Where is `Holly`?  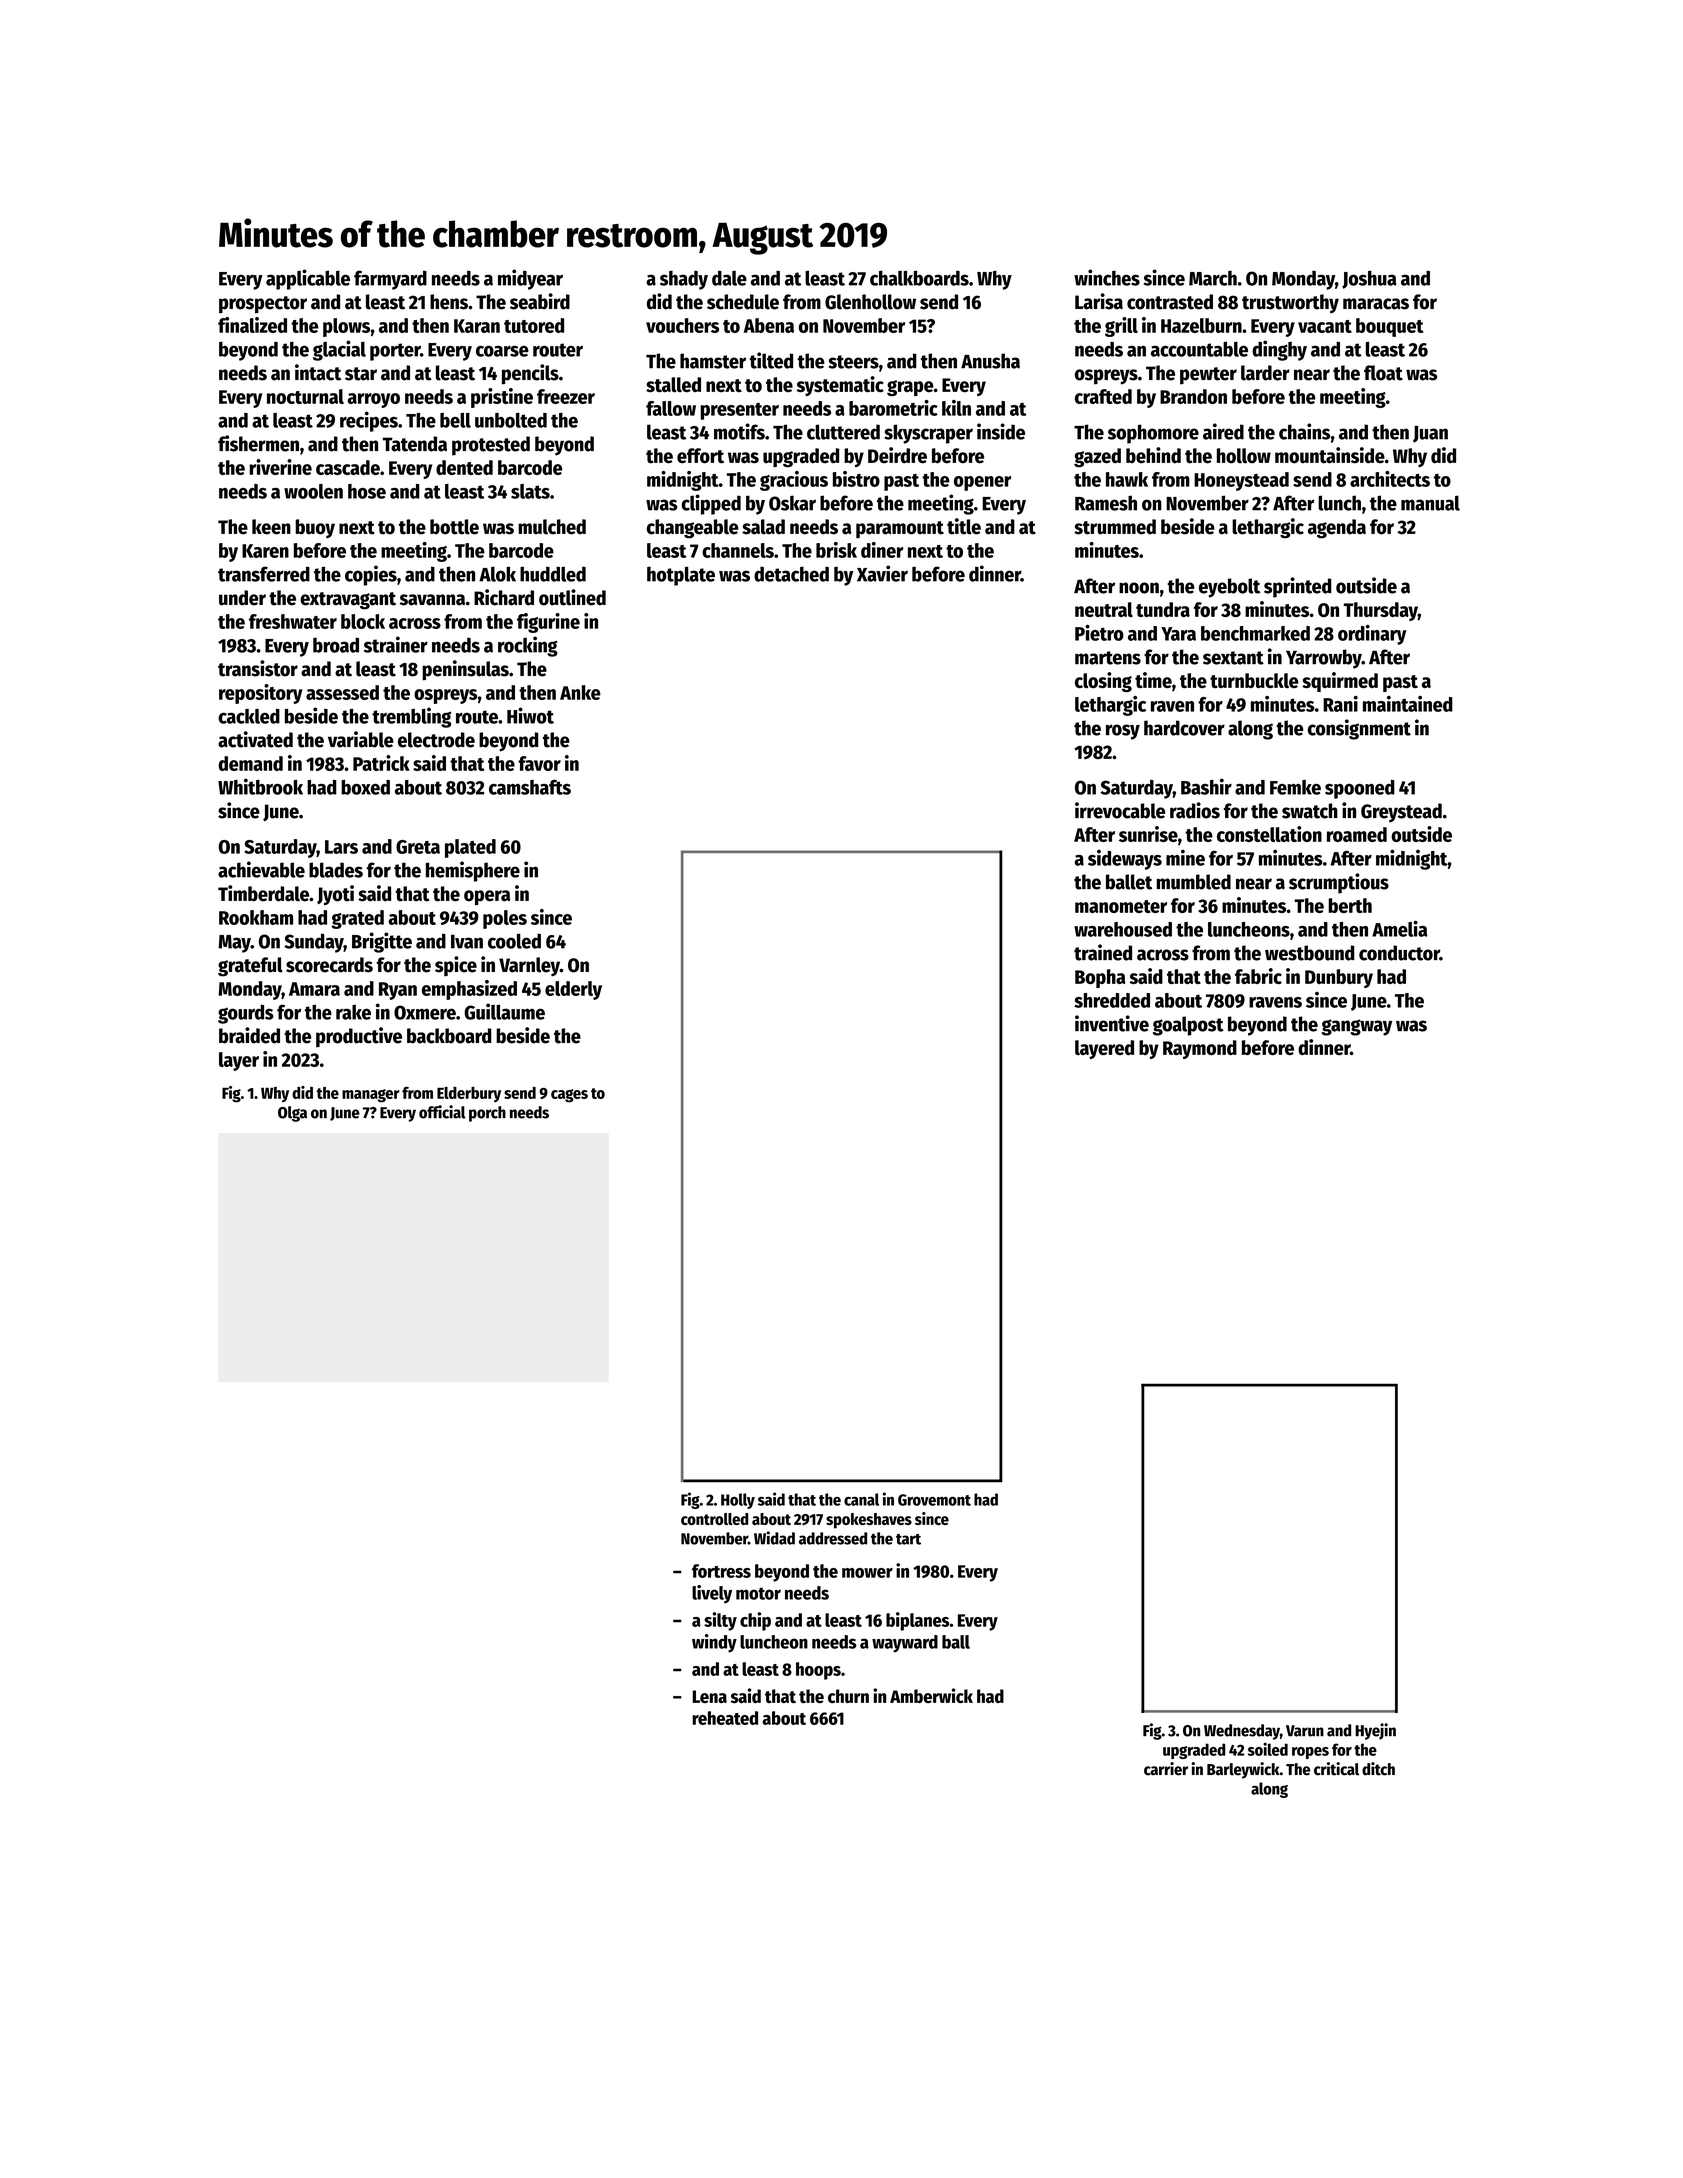 Holly is located at coordinates (738, 1501).
